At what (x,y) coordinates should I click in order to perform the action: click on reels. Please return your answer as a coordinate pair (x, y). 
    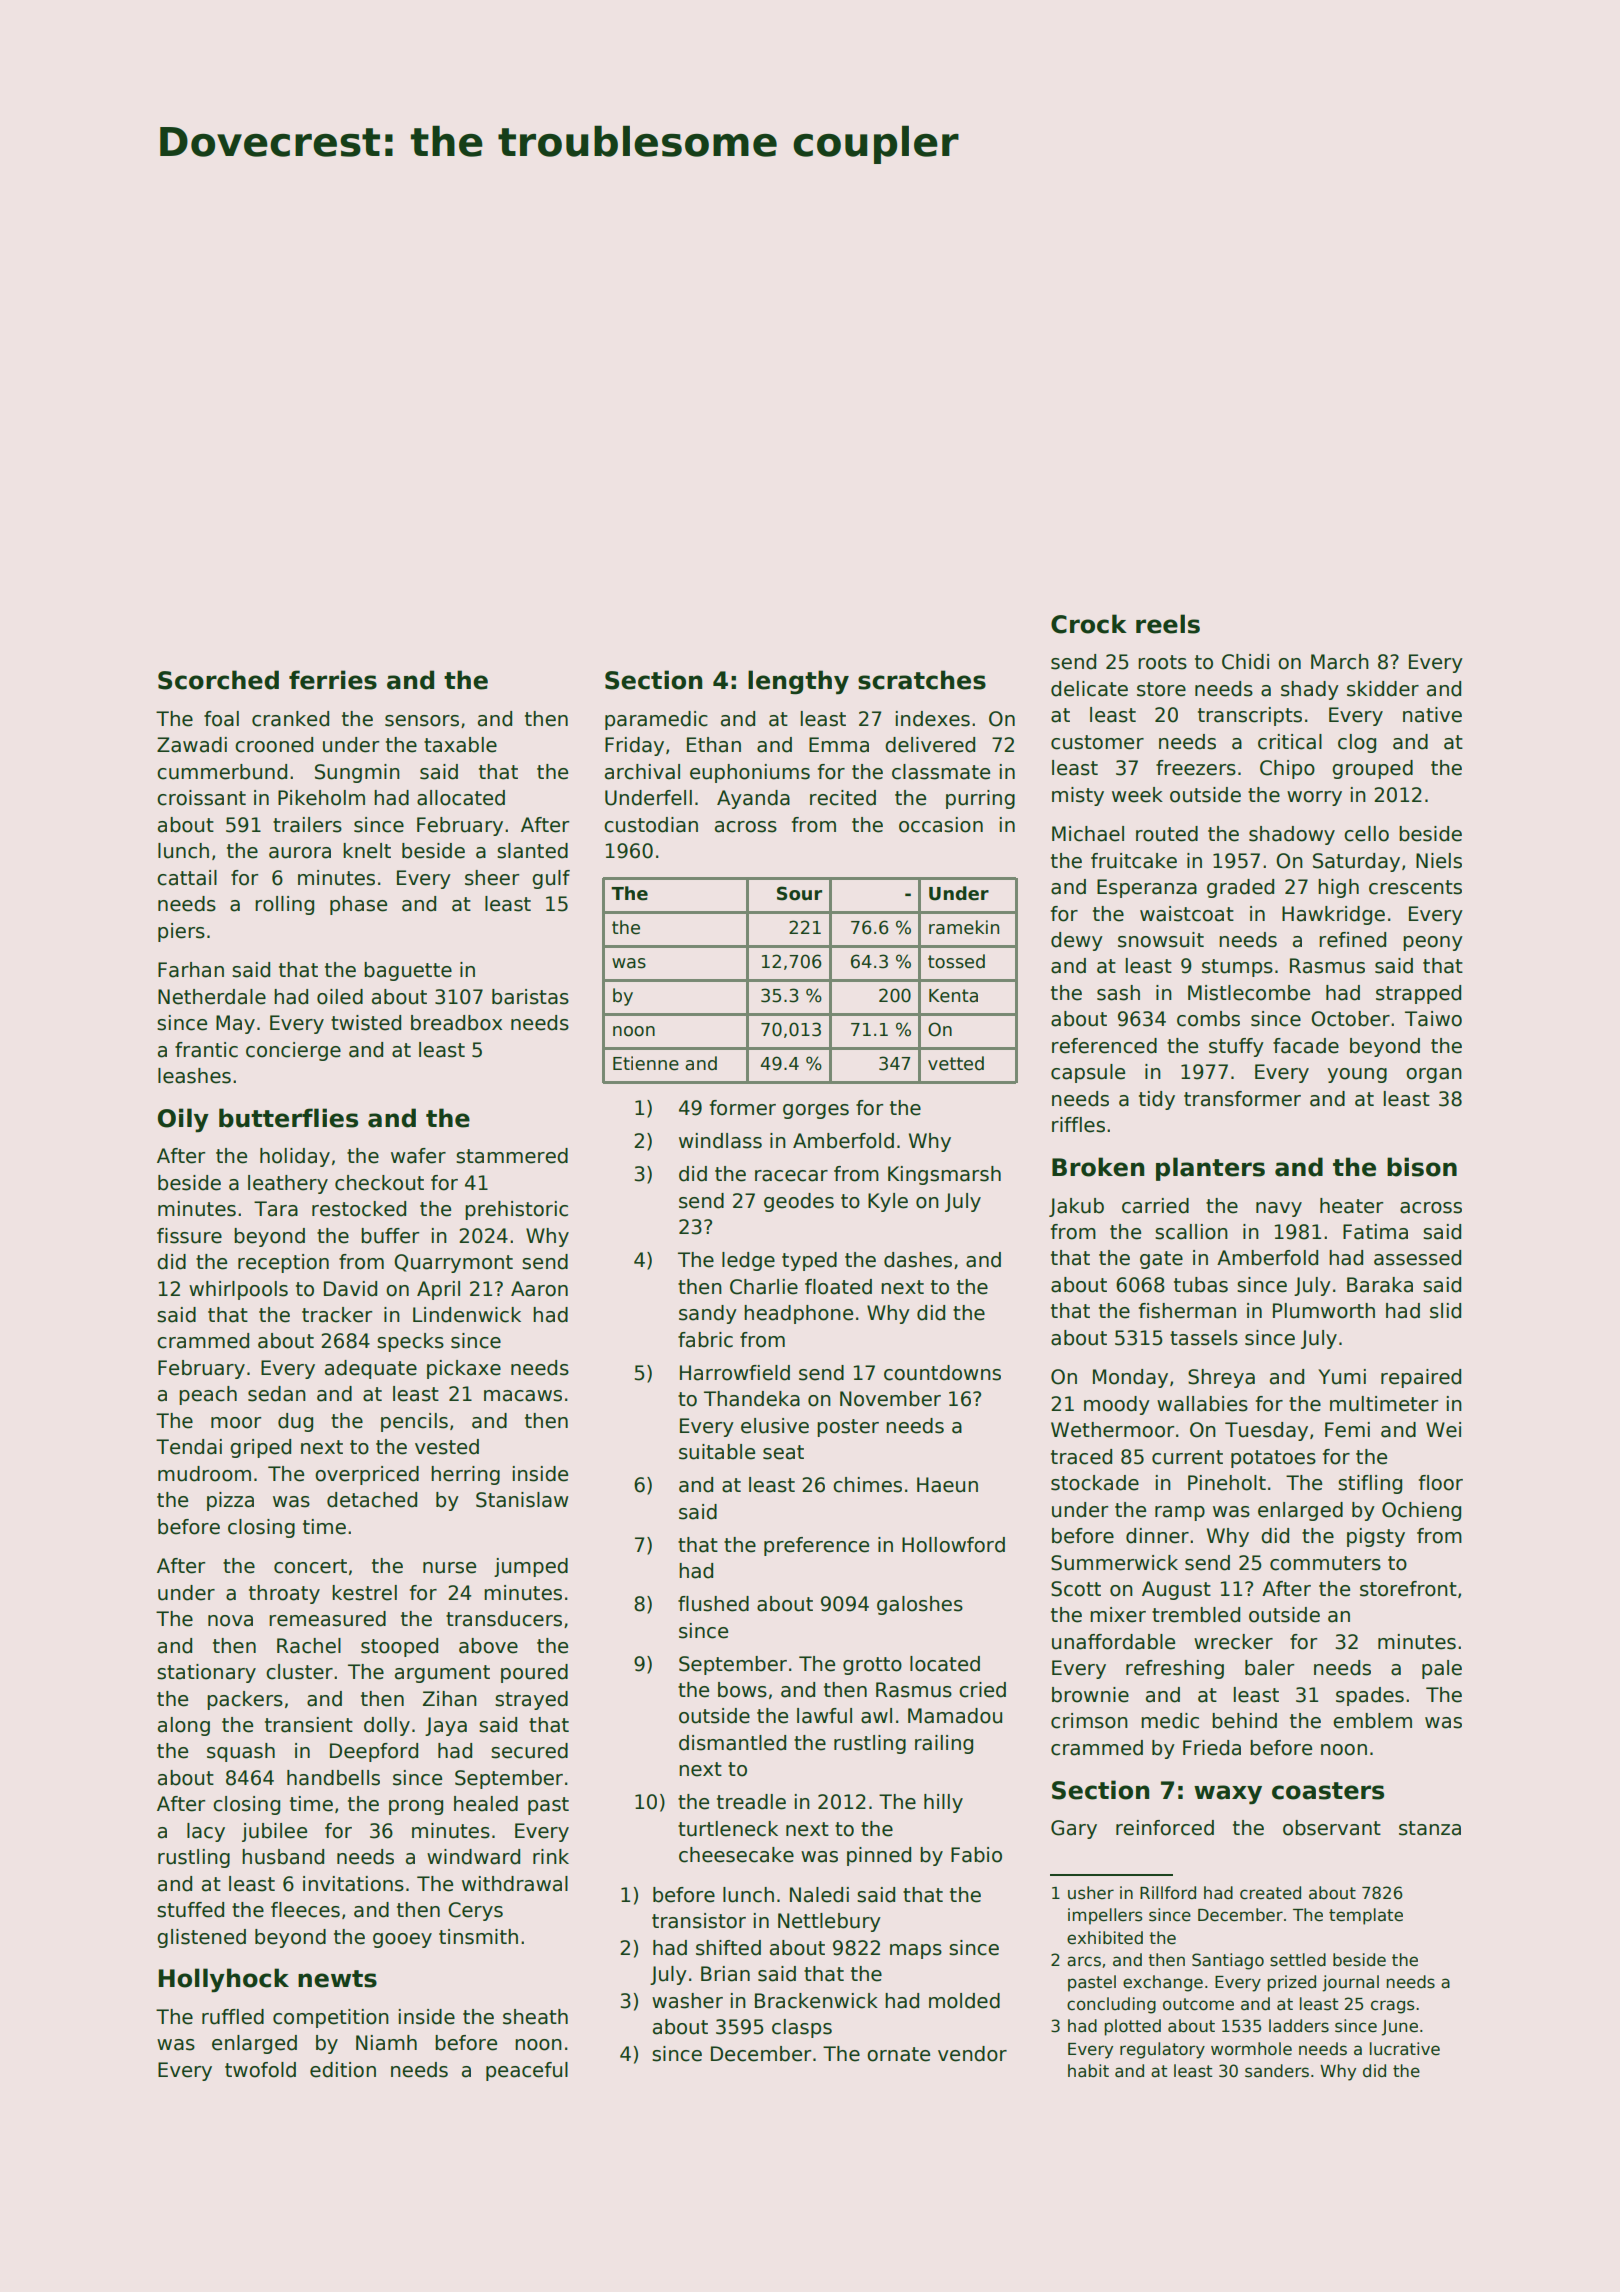
    Looking at the image, I should click on (1168, 624).
